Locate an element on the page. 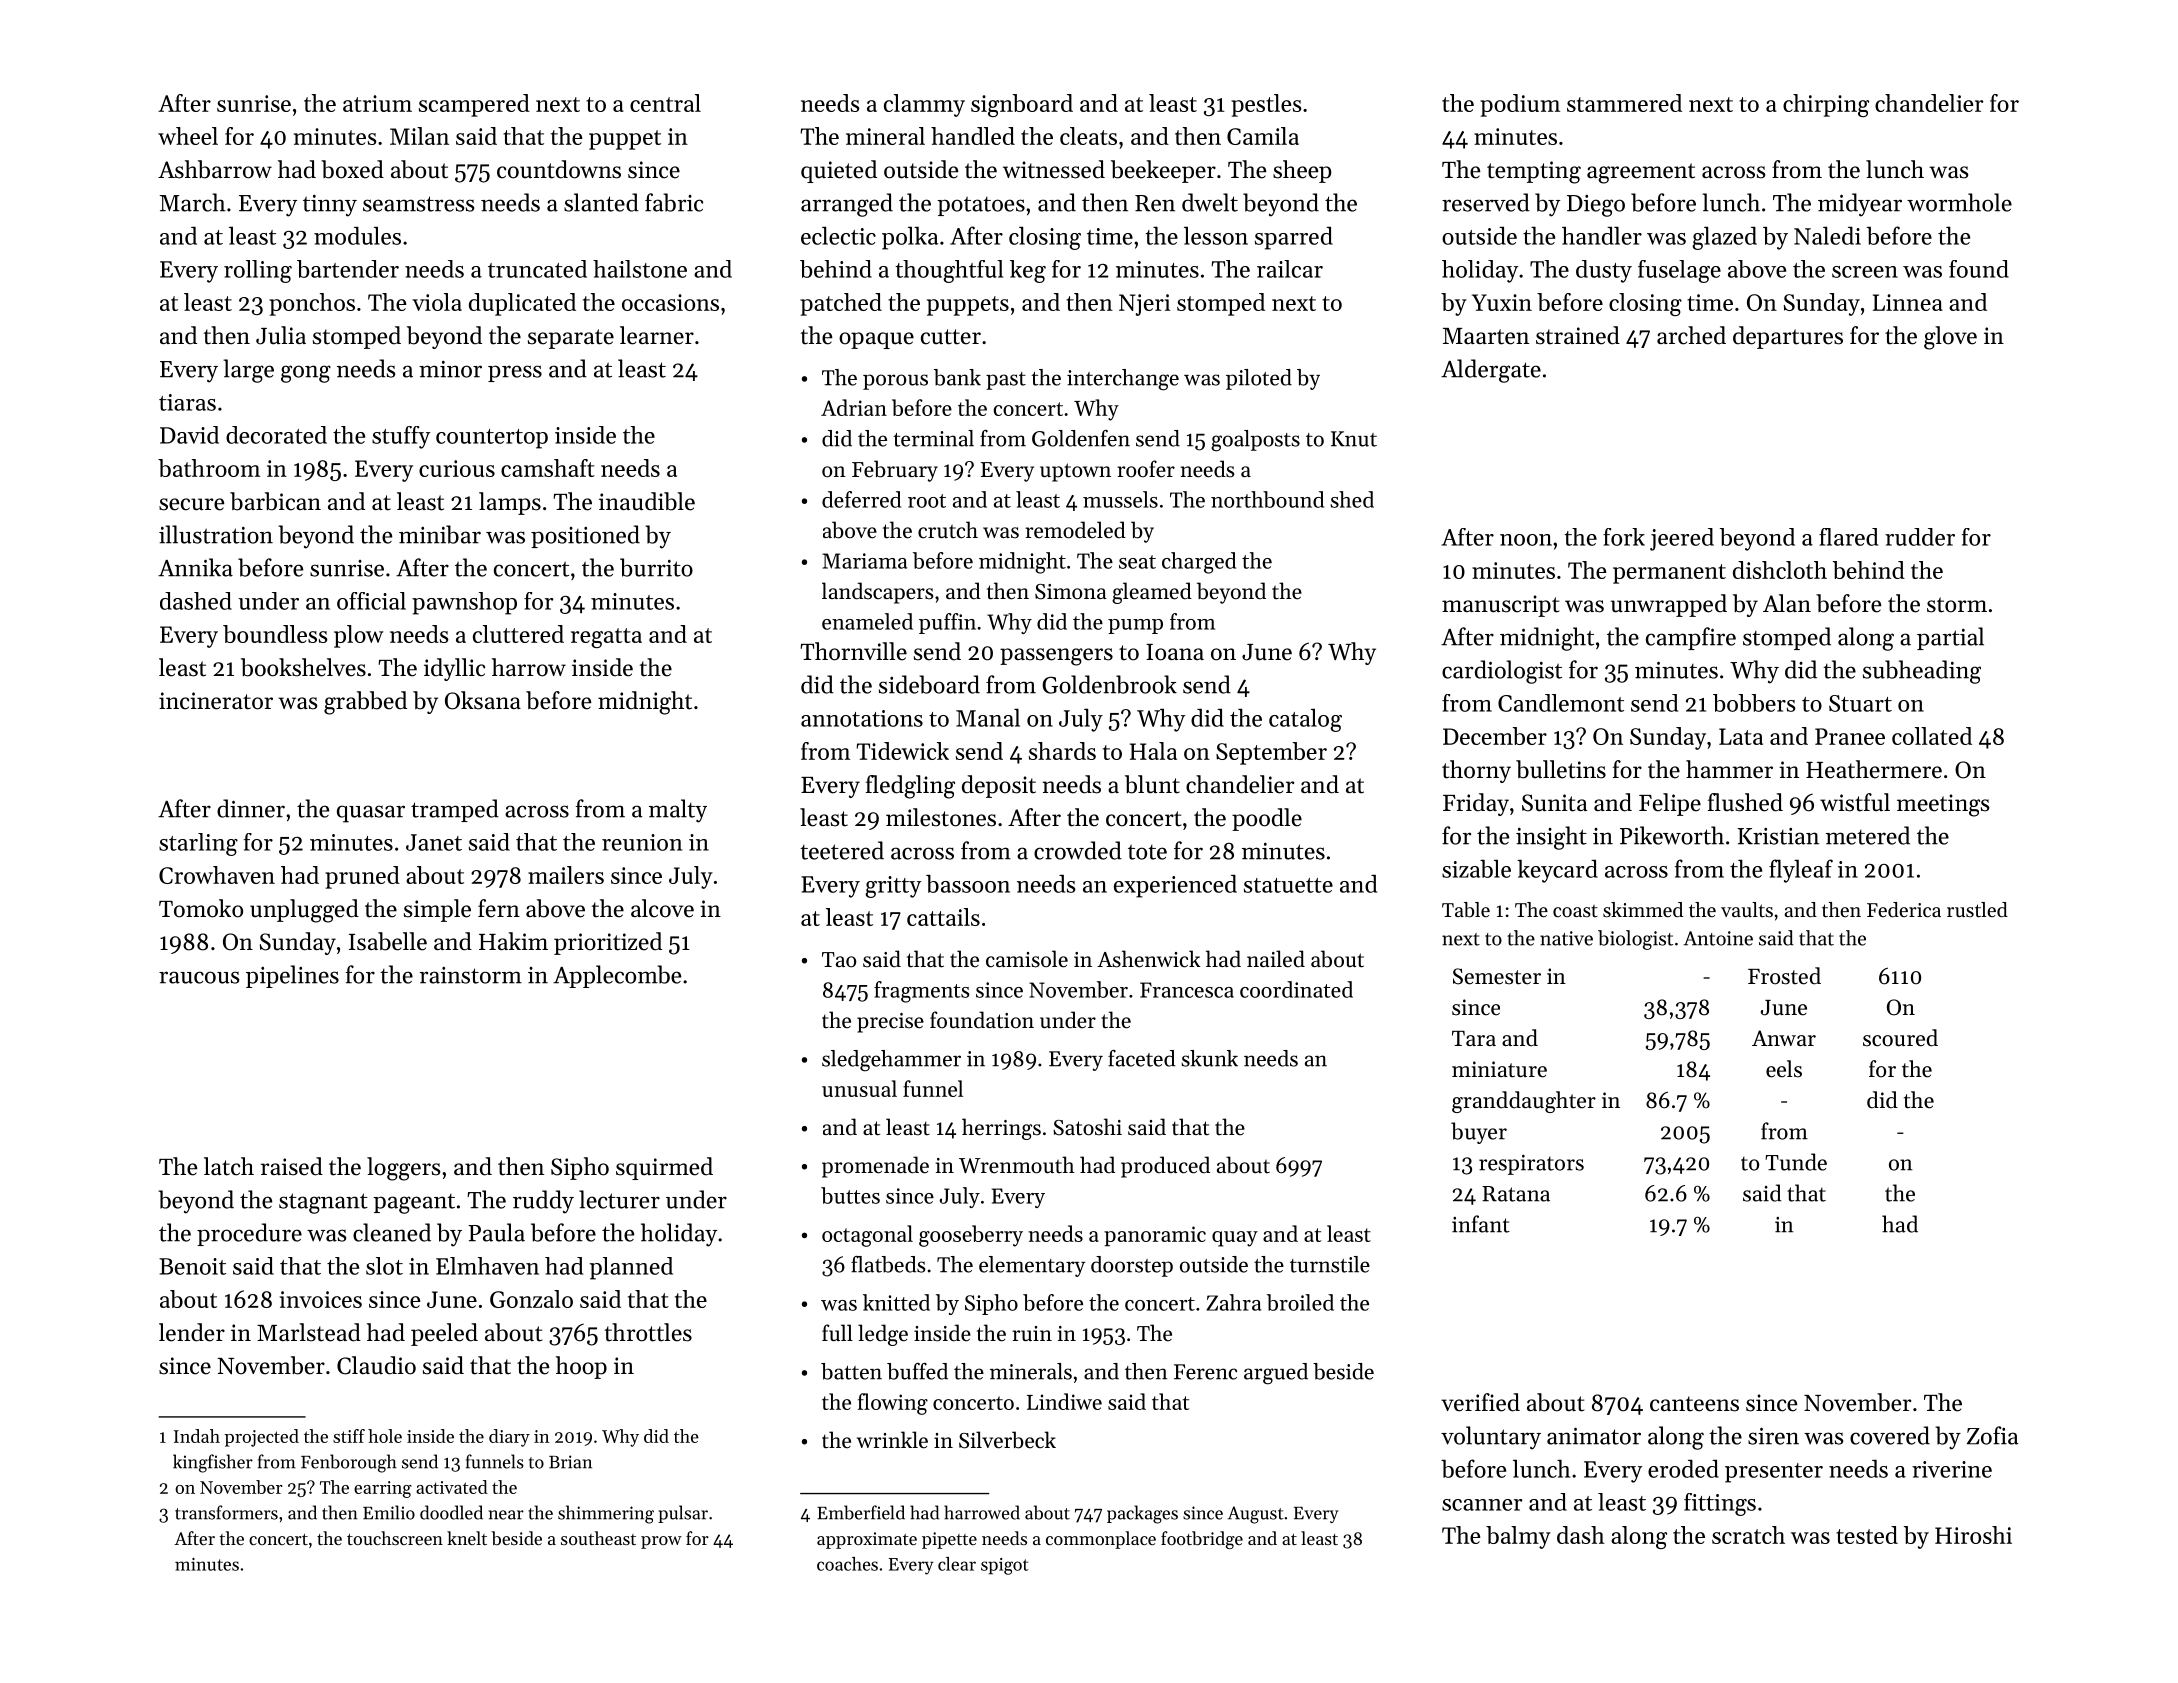 The height and width of the page is (1683, 2178). Knut is located at coordinates (1354, 439).
